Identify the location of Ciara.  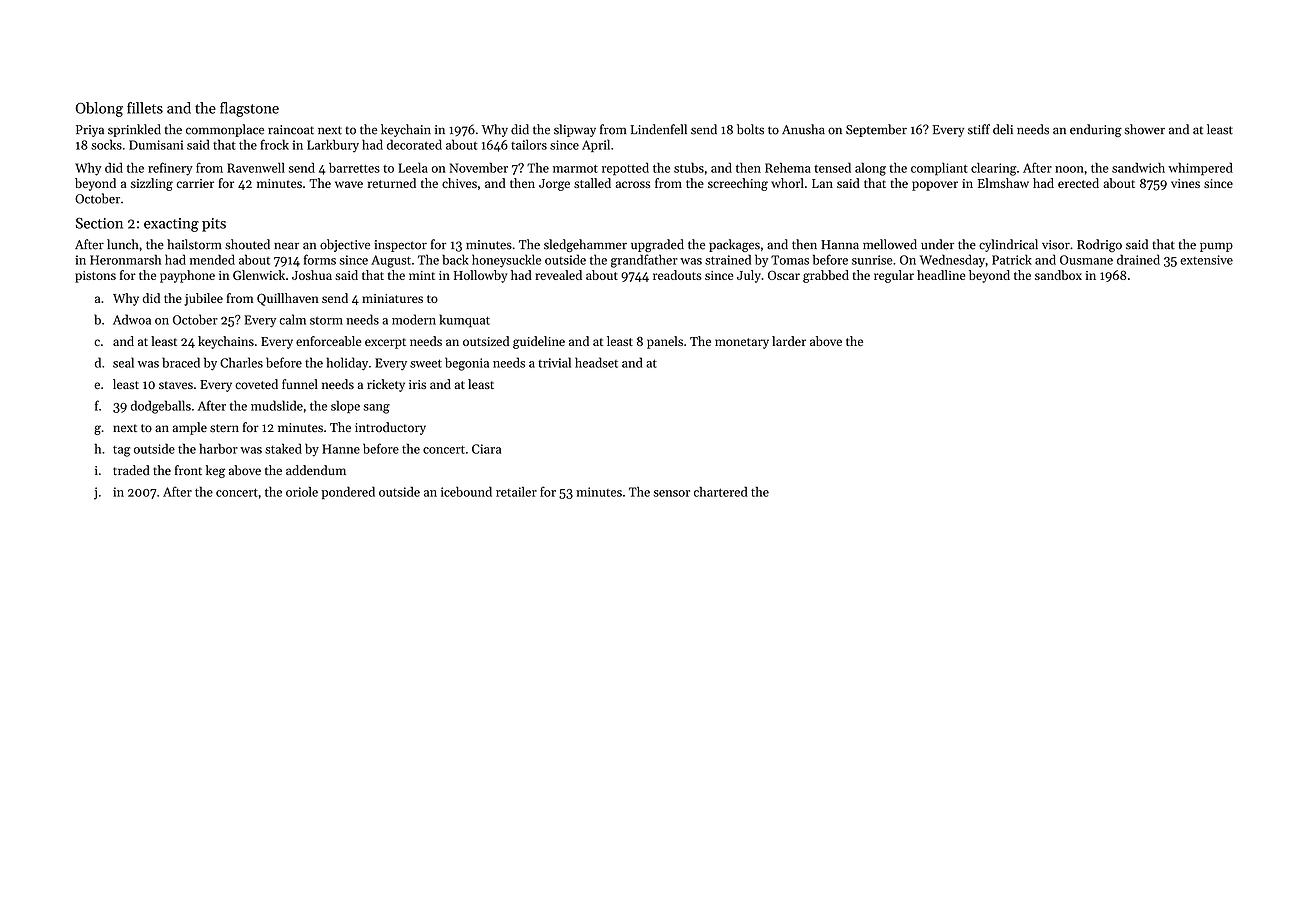
(486, 449).
